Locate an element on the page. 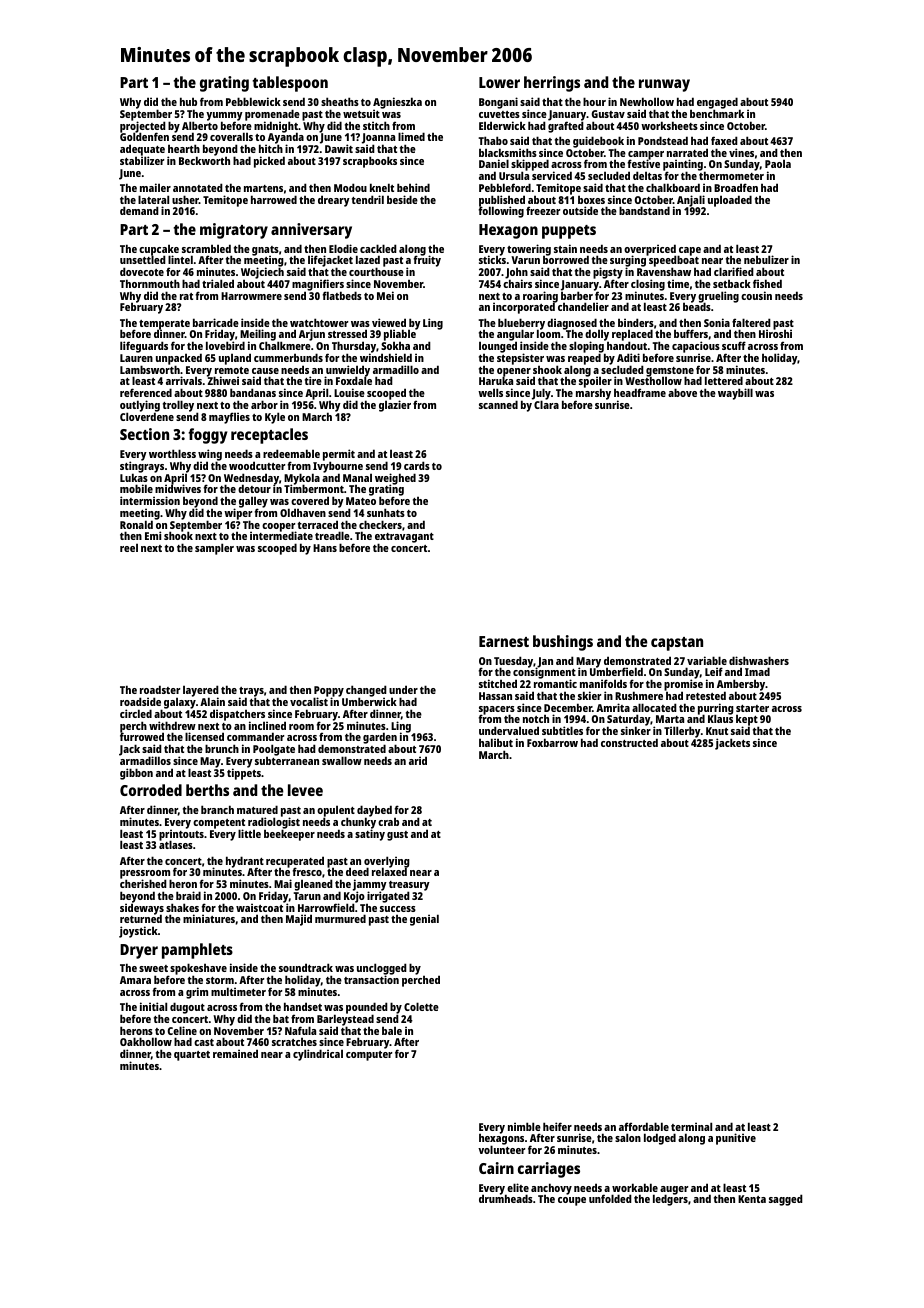 The image size is (924, 1308). above is located at coordinates (682, 392).
